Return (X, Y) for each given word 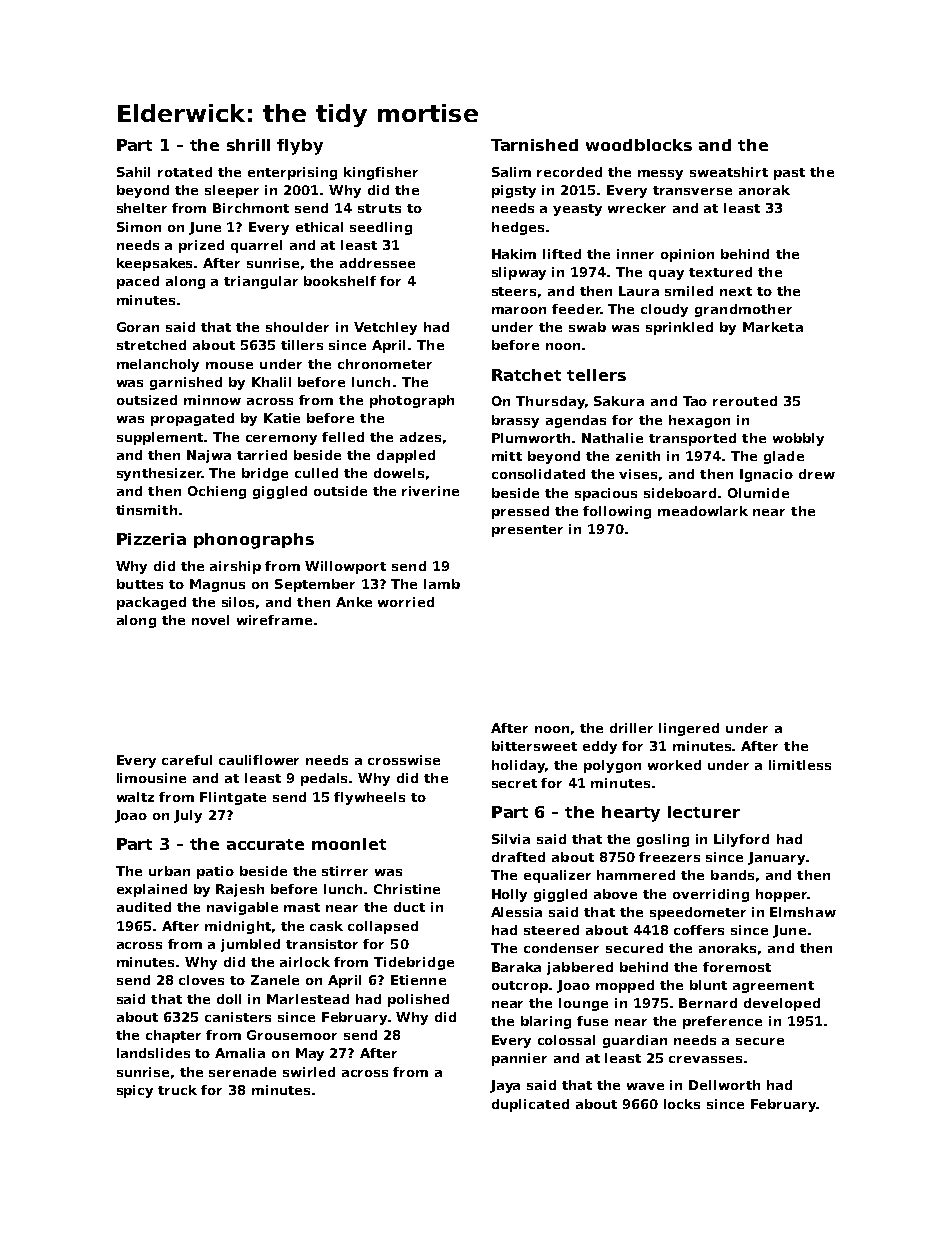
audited (144, 907)
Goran (138, 327)
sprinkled (679, 328)
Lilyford (741, 840)
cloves (201, 980)
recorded (569, 172)
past (789, 174)
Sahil (133, 172)
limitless (800, 765)
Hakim (514, 254)
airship (235, 567)
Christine (407, 889)
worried (406, 602)
